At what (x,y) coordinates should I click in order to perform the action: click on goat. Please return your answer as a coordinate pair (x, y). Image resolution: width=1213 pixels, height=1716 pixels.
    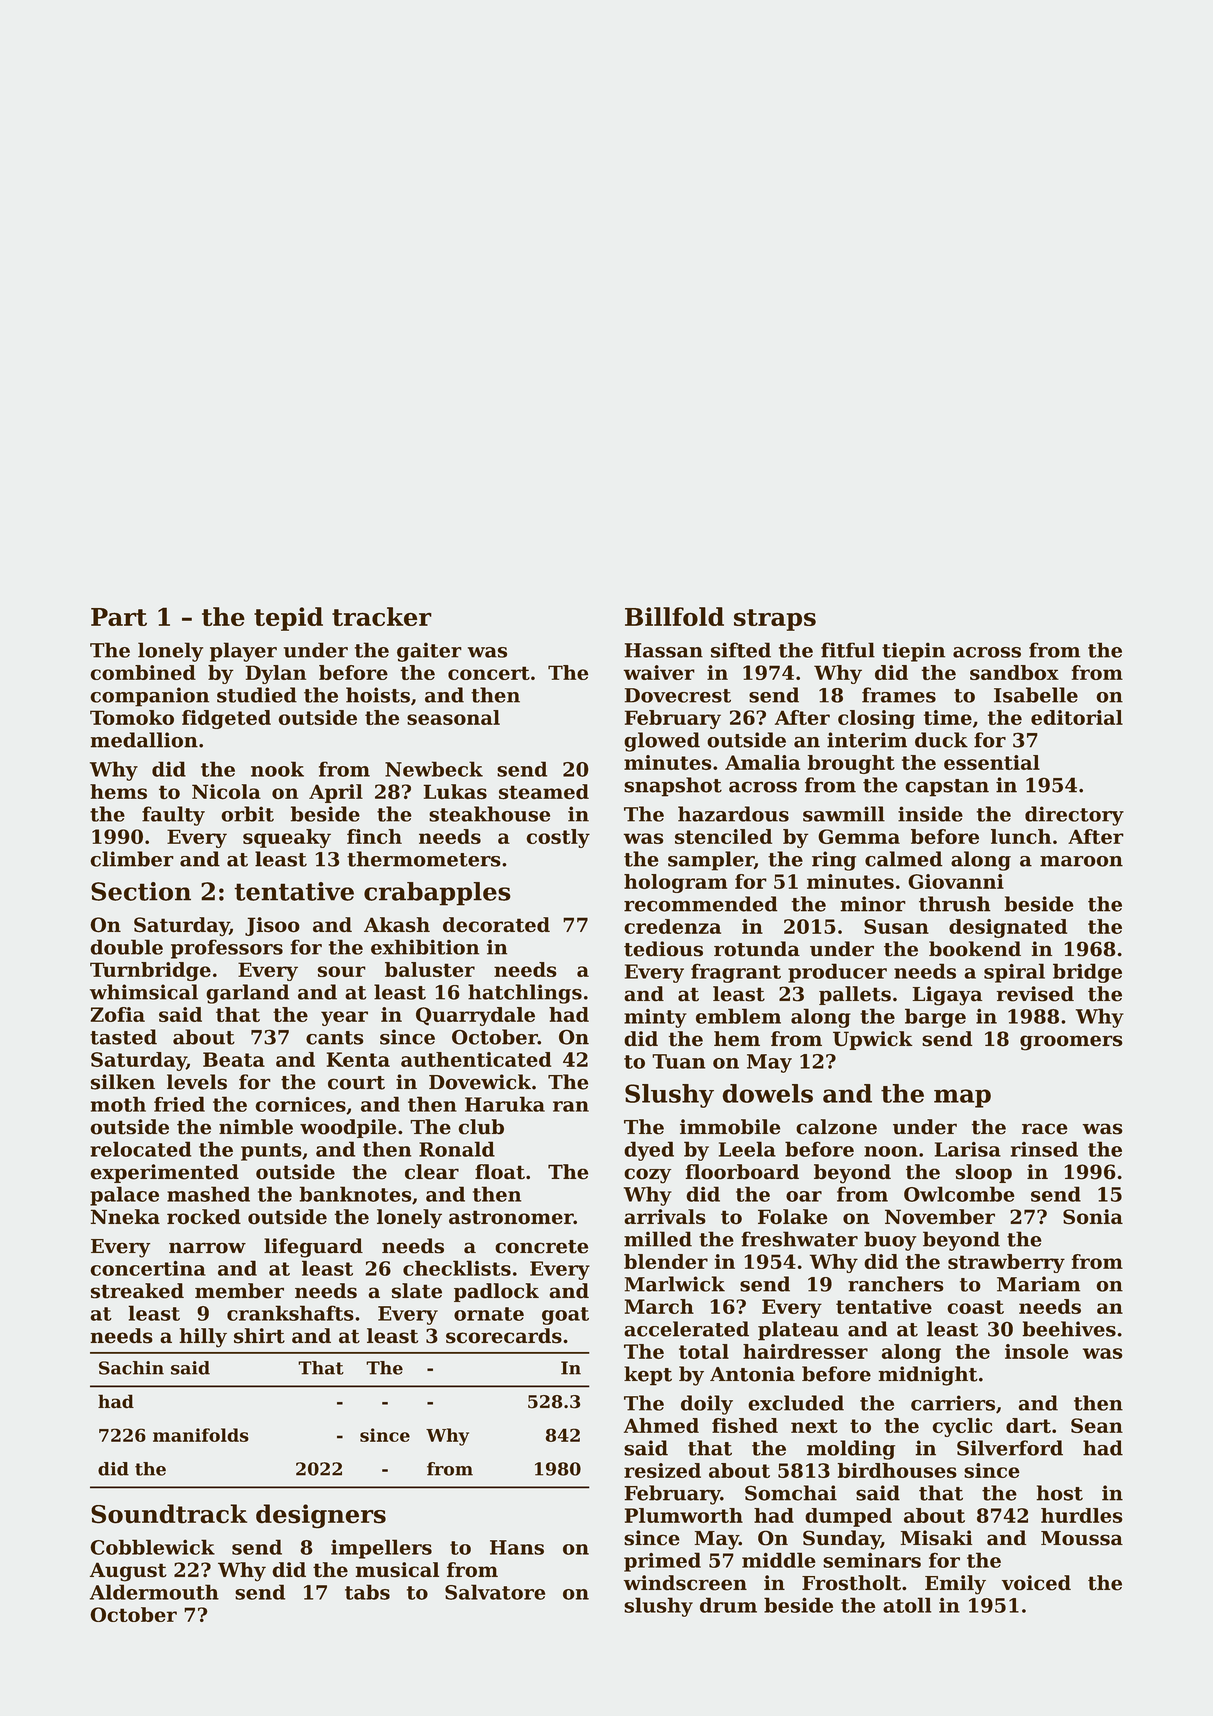
    Looking at the image, I should click on (565, 1316).
